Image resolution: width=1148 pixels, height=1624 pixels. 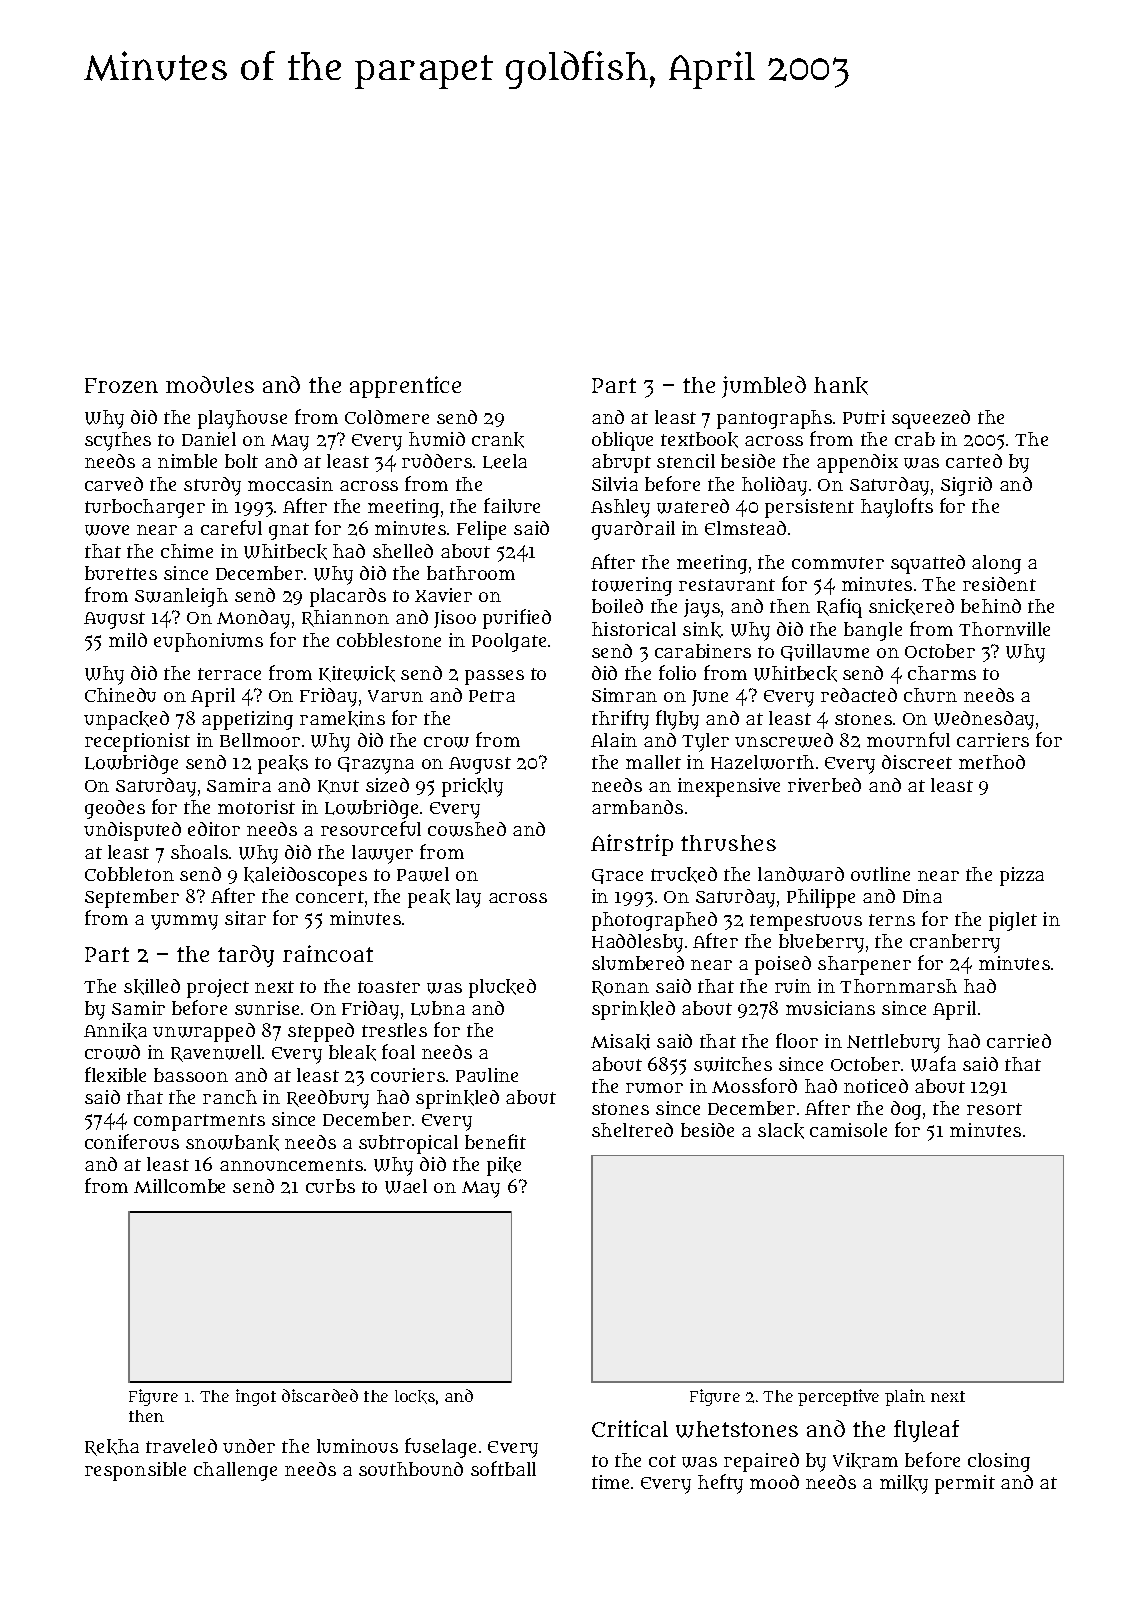 I want to click on hank, so click(x=841, y=386).
